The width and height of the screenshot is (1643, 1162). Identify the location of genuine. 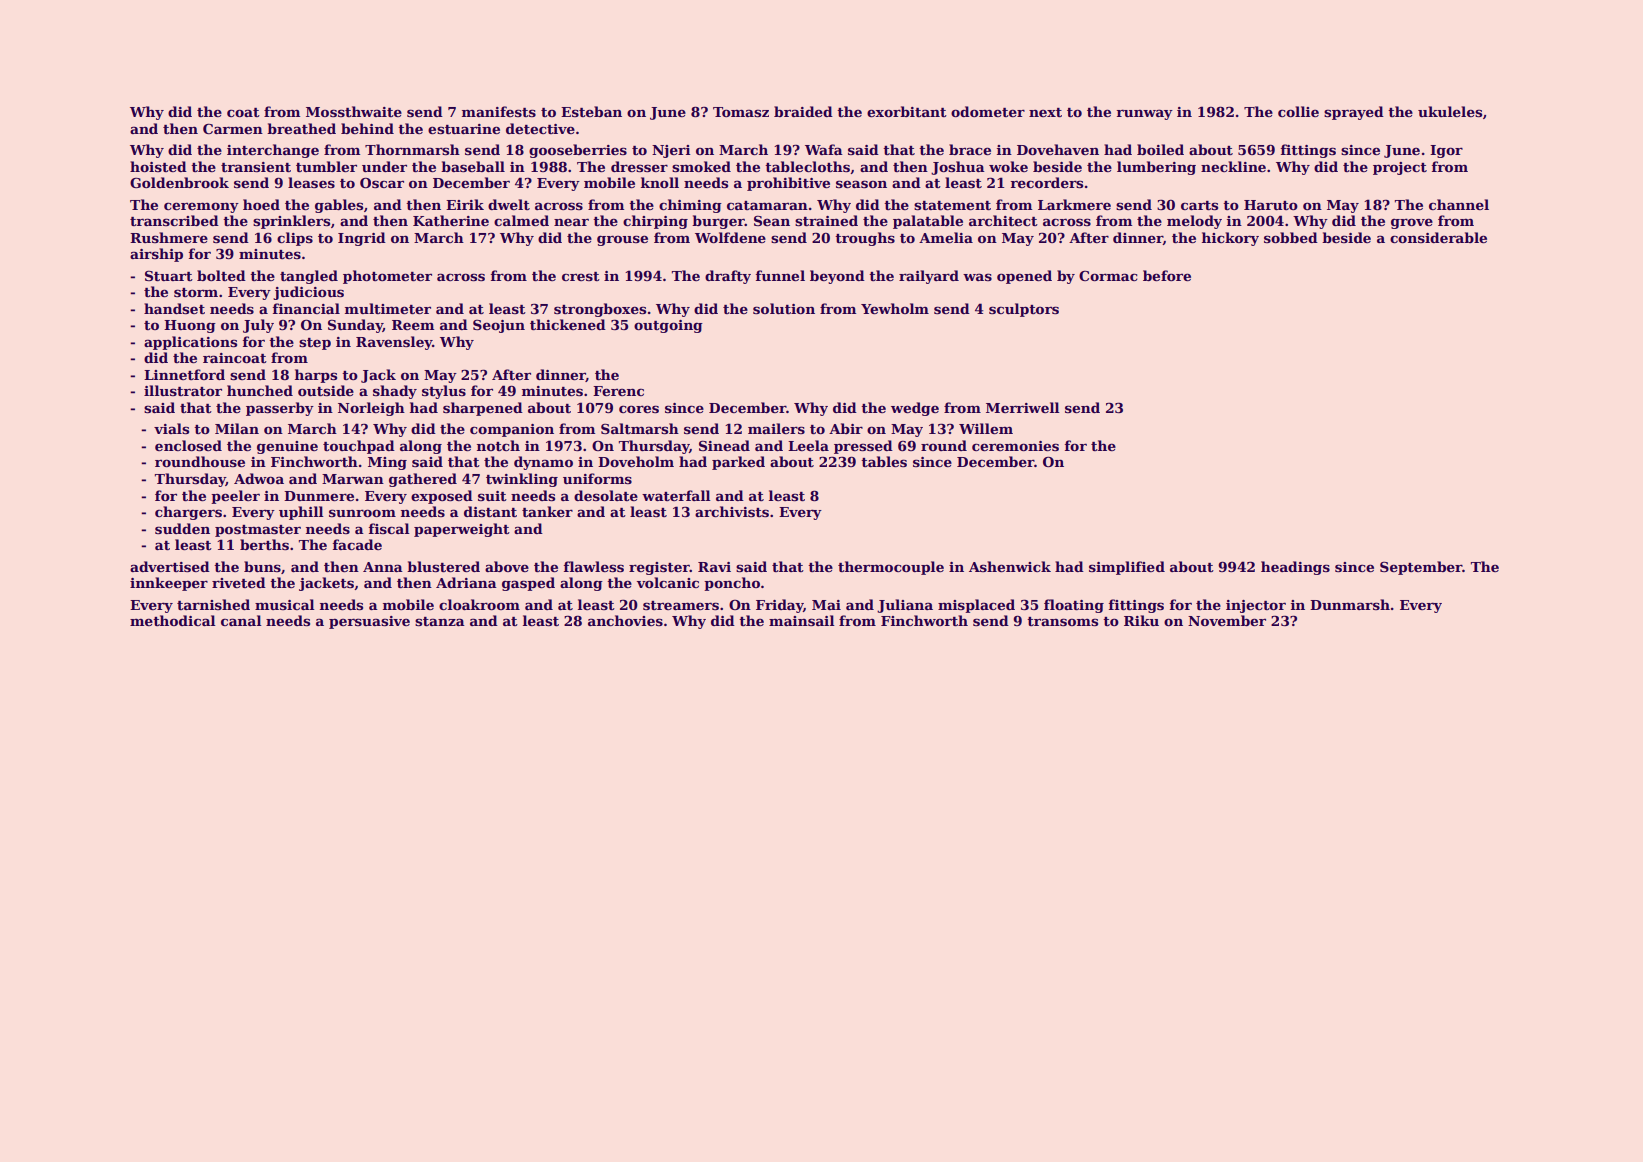
(287, 447).
